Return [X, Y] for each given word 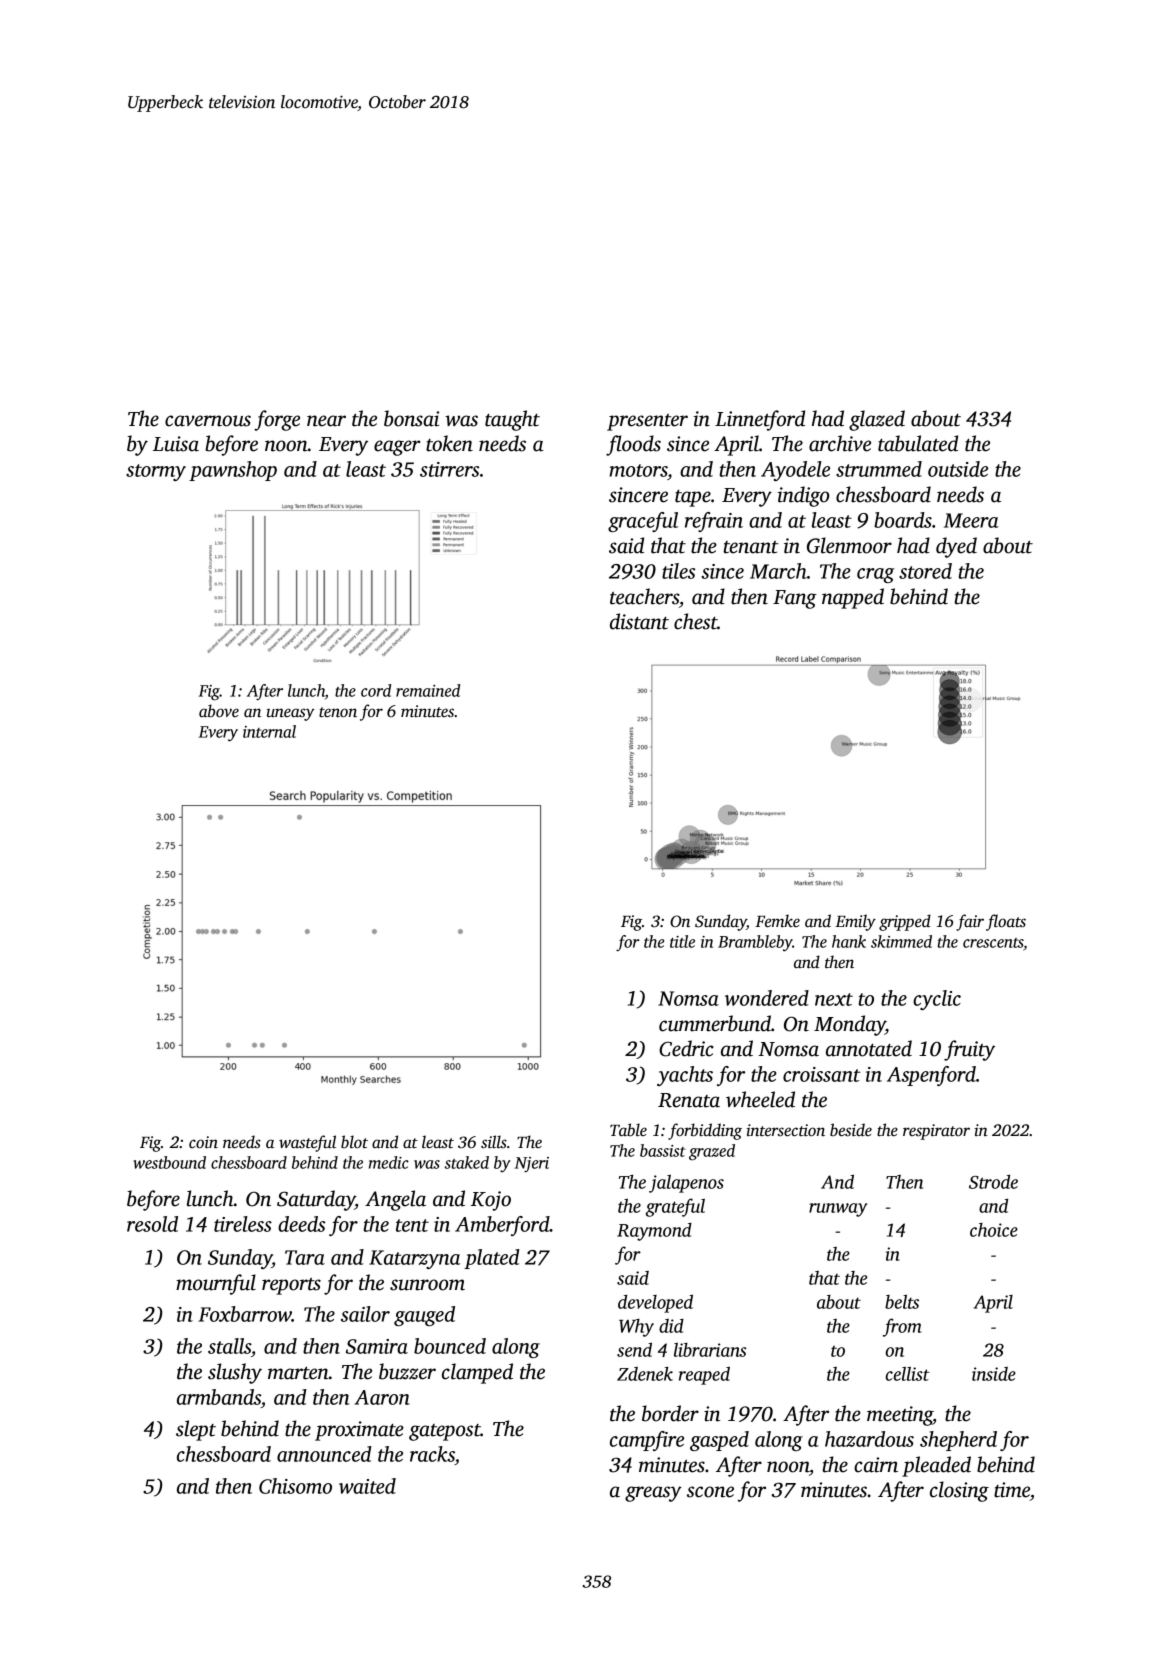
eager [397, 448]
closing [959, 1491]
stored [925, 571]
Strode [993, 1182]
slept [196, 1430]
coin [203, 1142]
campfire [647, 1441]
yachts [685, 1076]
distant [639, 621]
